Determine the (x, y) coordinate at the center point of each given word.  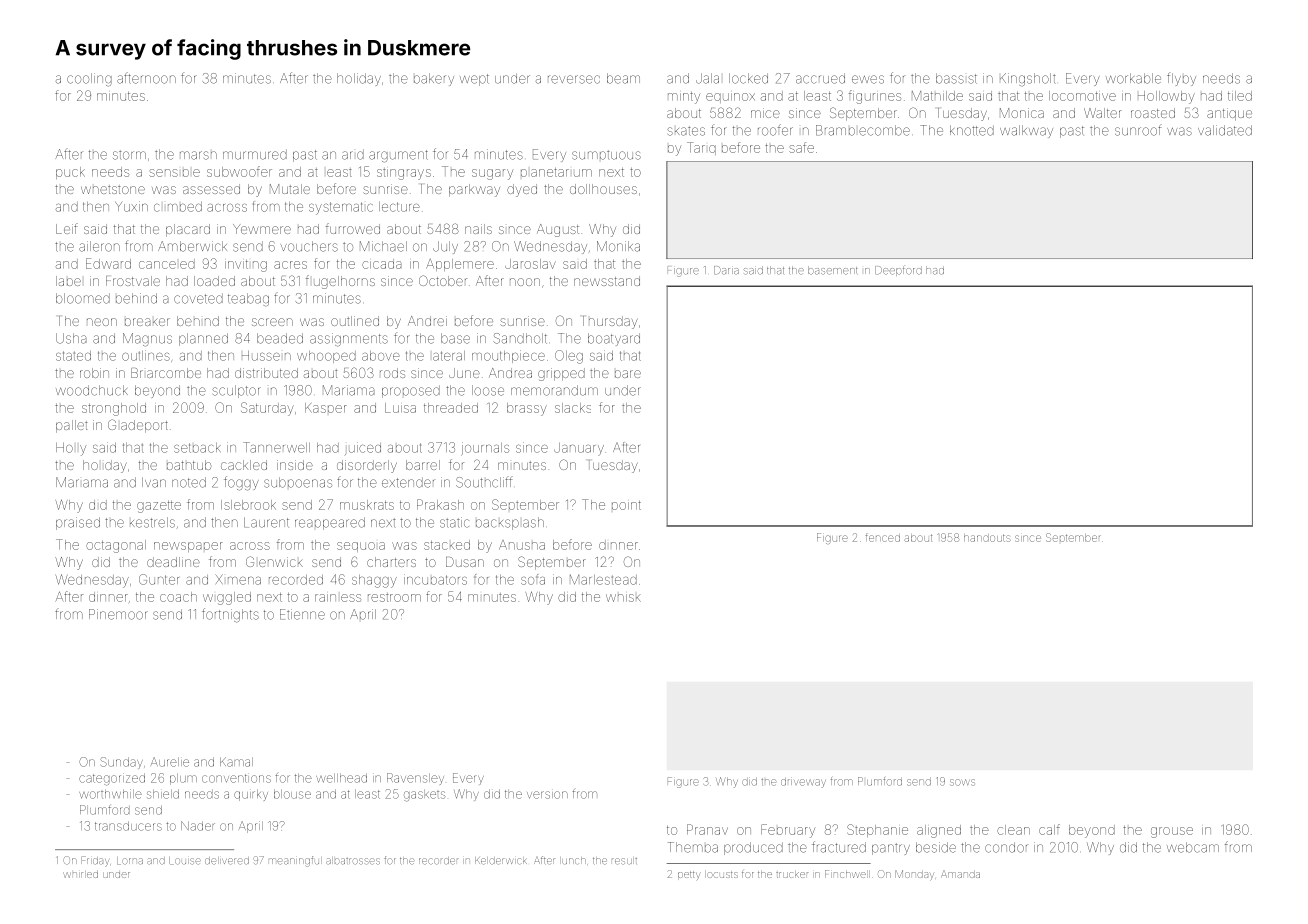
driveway (803, 783)
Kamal (236, 762)
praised (78, 523)
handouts (987, 538)
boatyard (614, 339)
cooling (89, 80)
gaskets (424, 796)
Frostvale (133, 281)
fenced (883, 537)
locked (748, 78)
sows (962, 782)
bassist (956, 78)
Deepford (898, 270)
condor (1006, 847)
